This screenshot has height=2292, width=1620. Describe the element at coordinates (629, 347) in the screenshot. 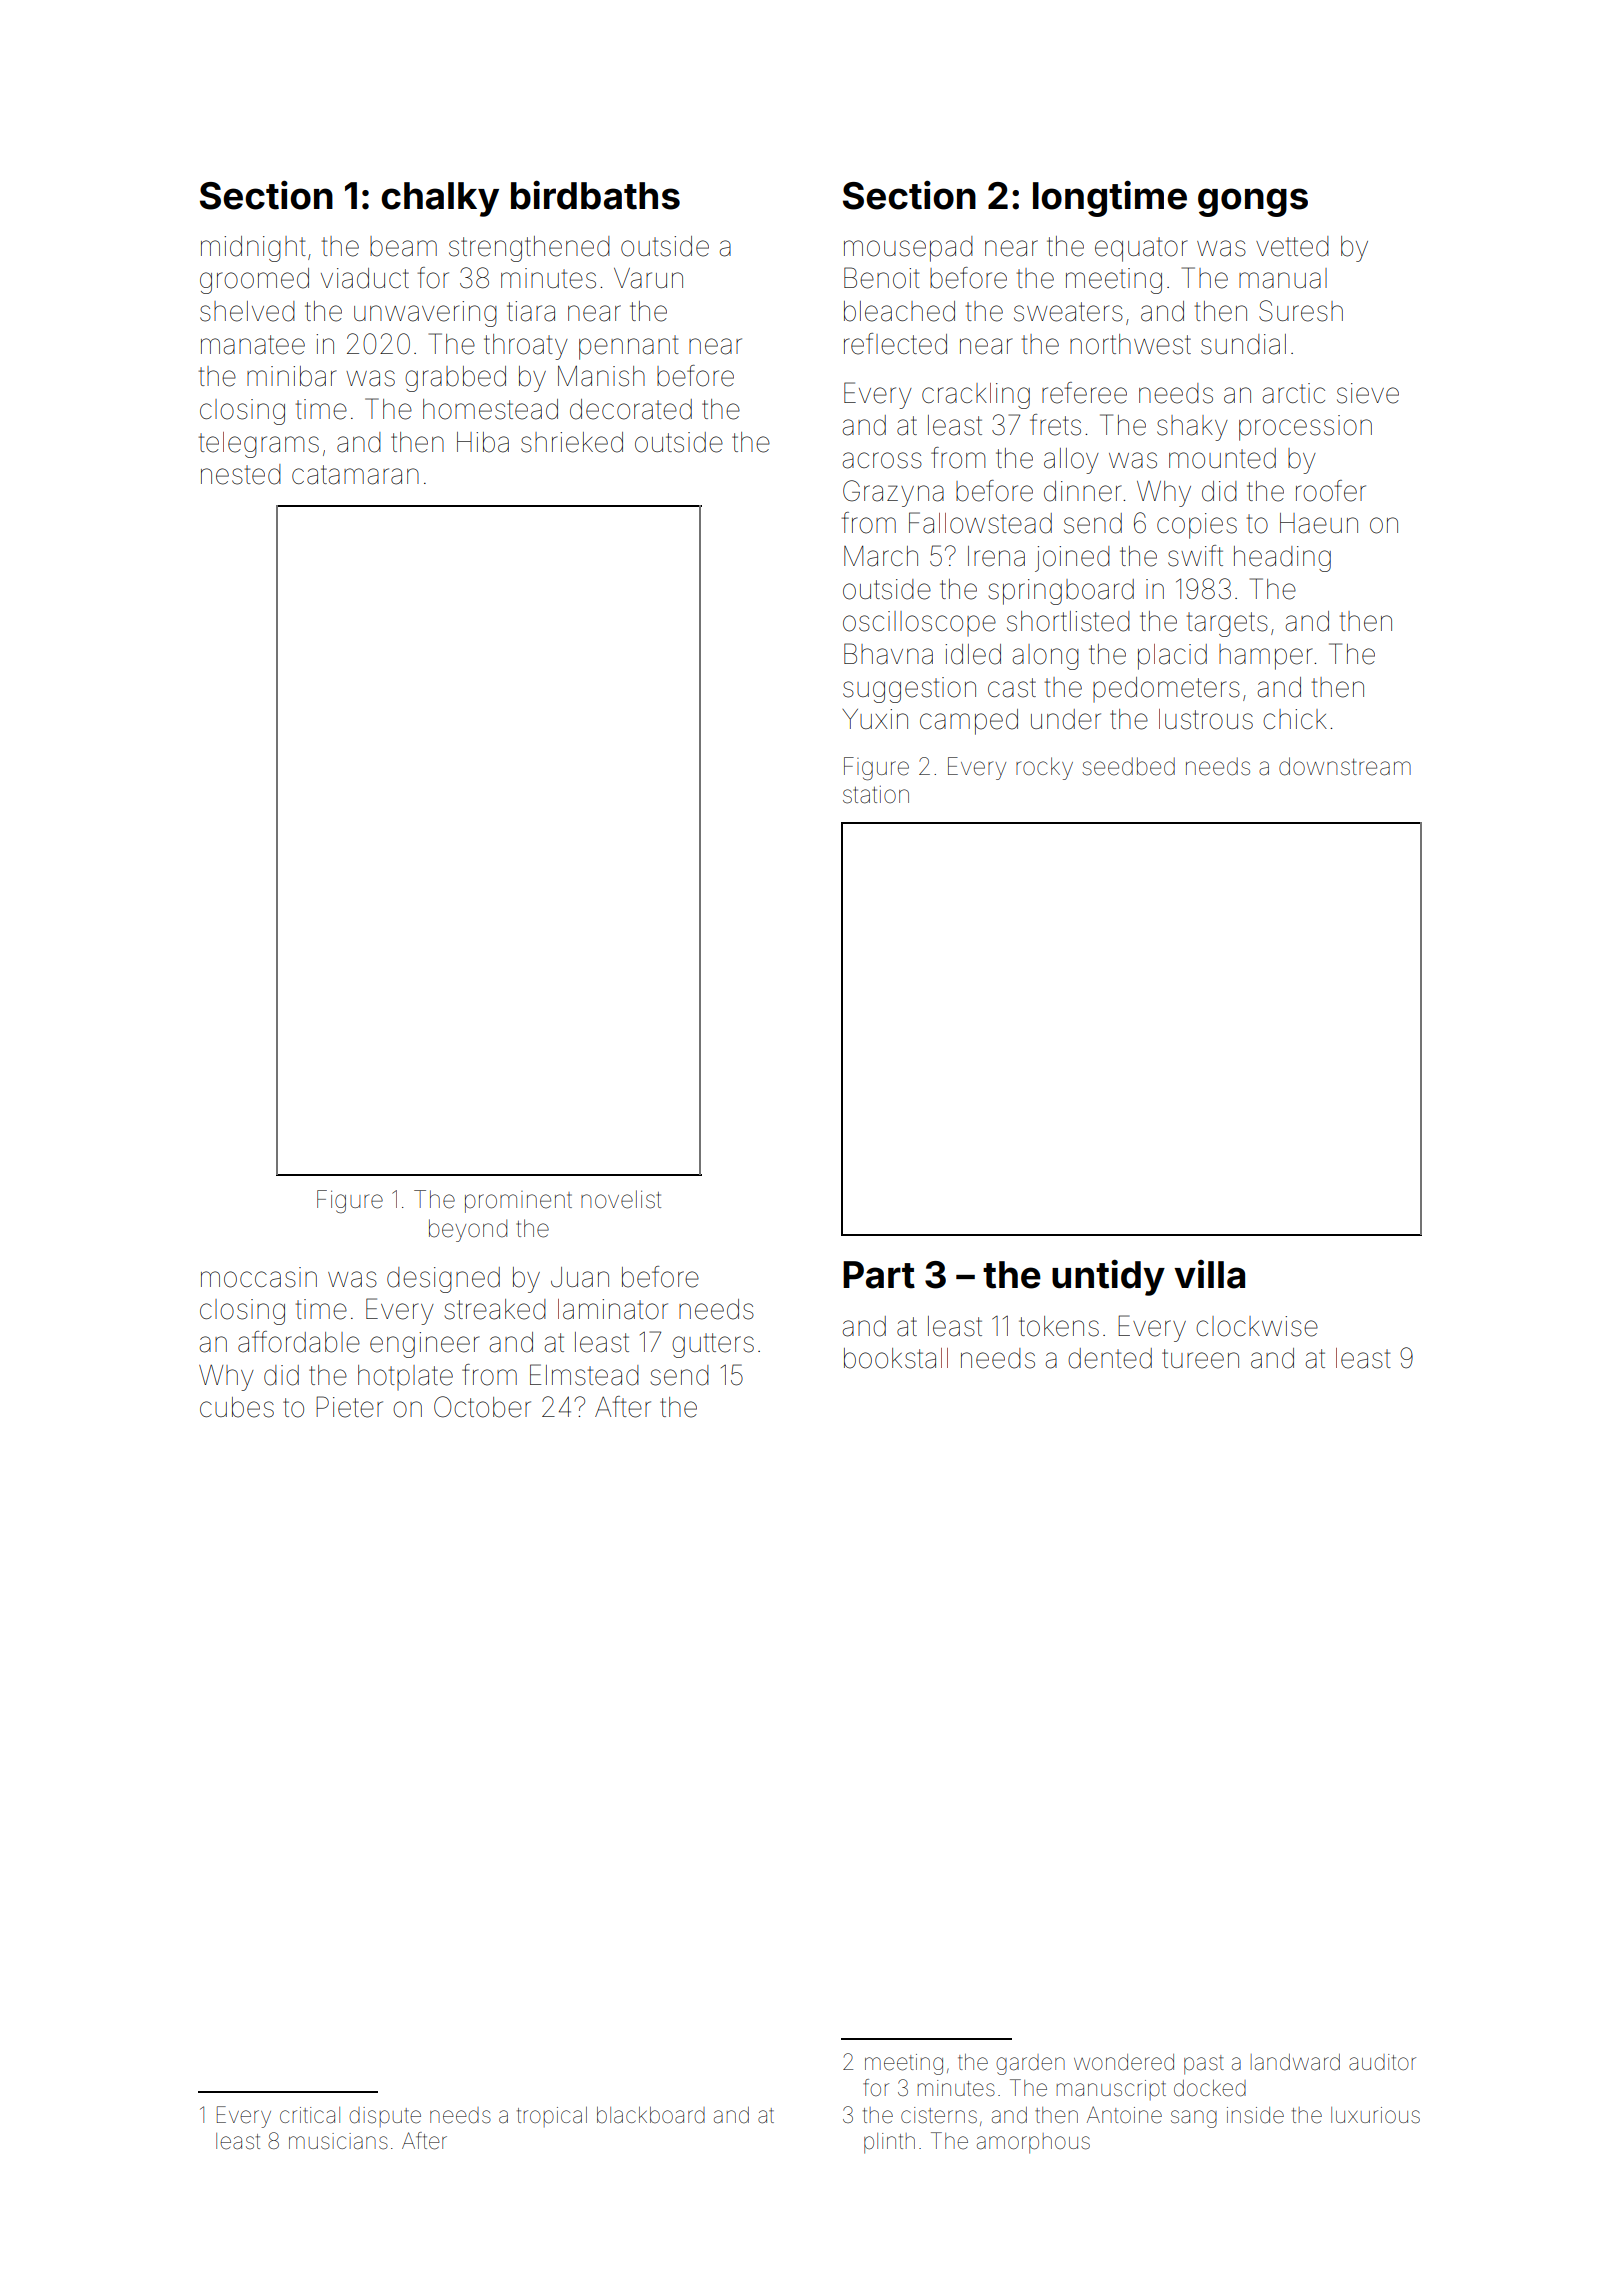

I see `pennant` at that location.
